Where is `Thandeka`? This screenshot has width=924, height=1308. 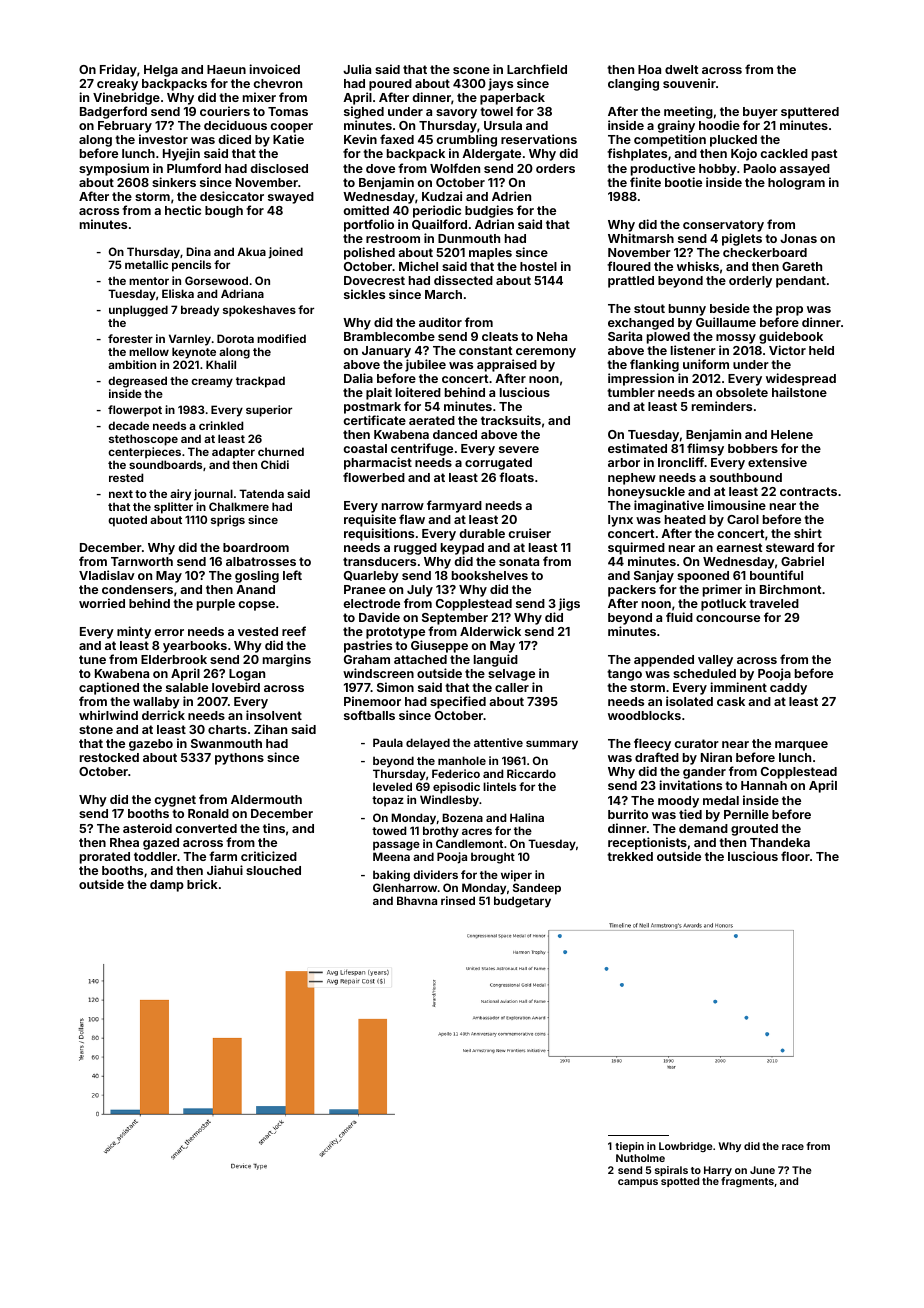 Thandeka is located at coordinates (780, 842).
